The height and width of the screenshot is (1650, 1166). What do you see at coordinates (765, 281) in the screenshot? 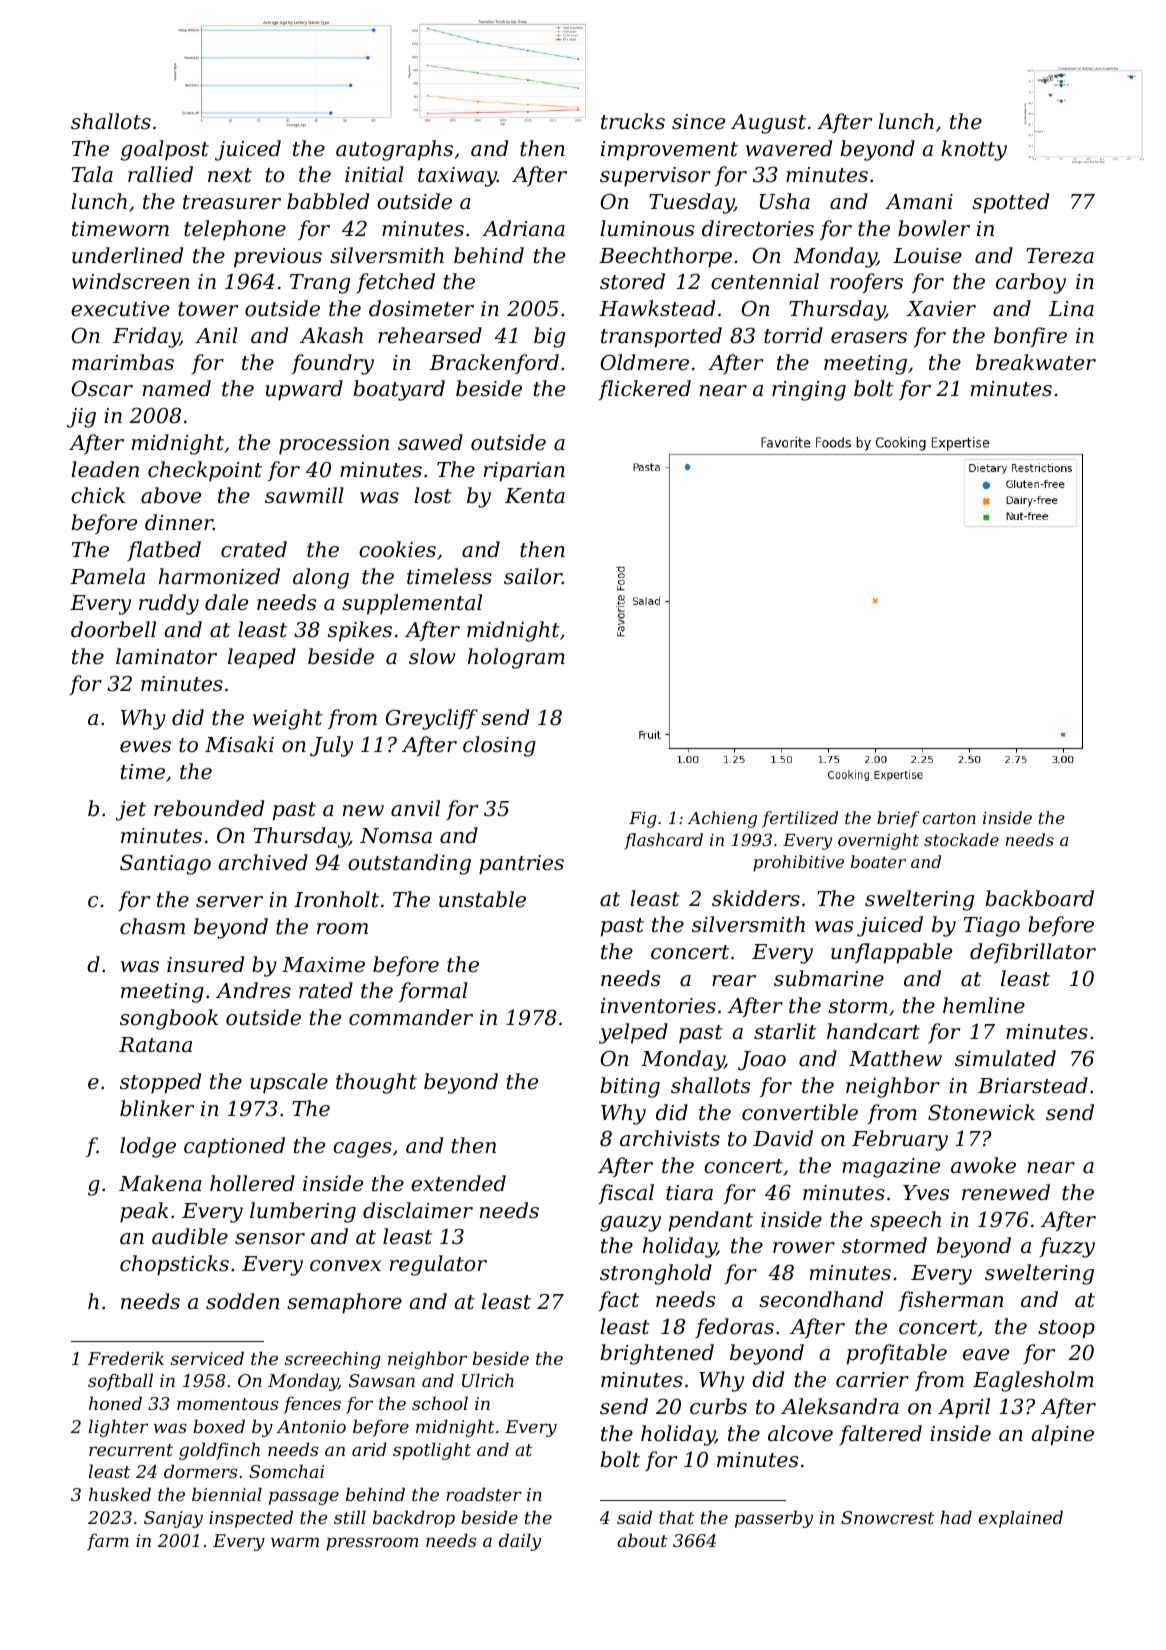
I see `centennial` at bounding box center [765, 281].
